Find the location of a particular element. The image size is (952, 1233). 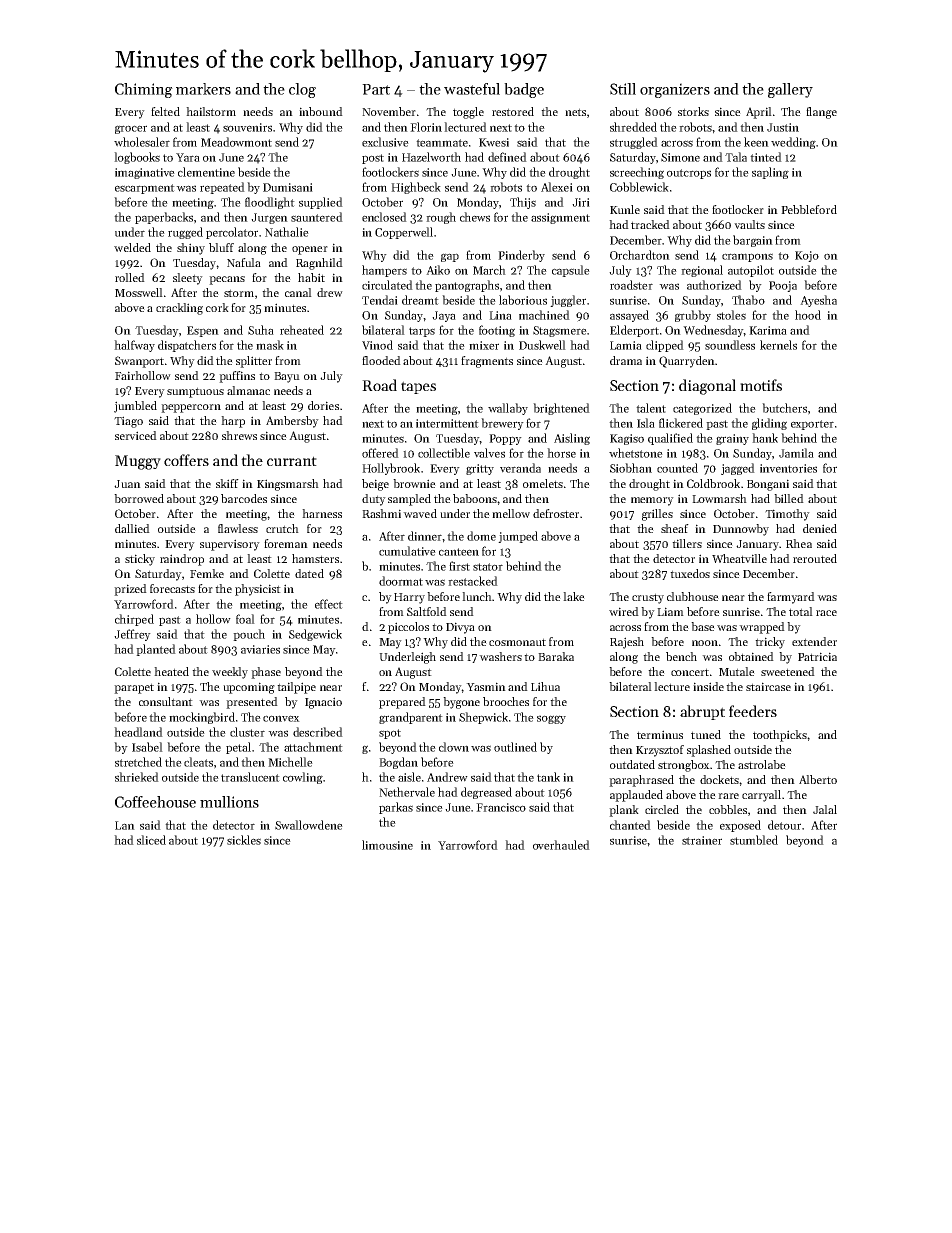

mask is located at coordinates (270, 345).
